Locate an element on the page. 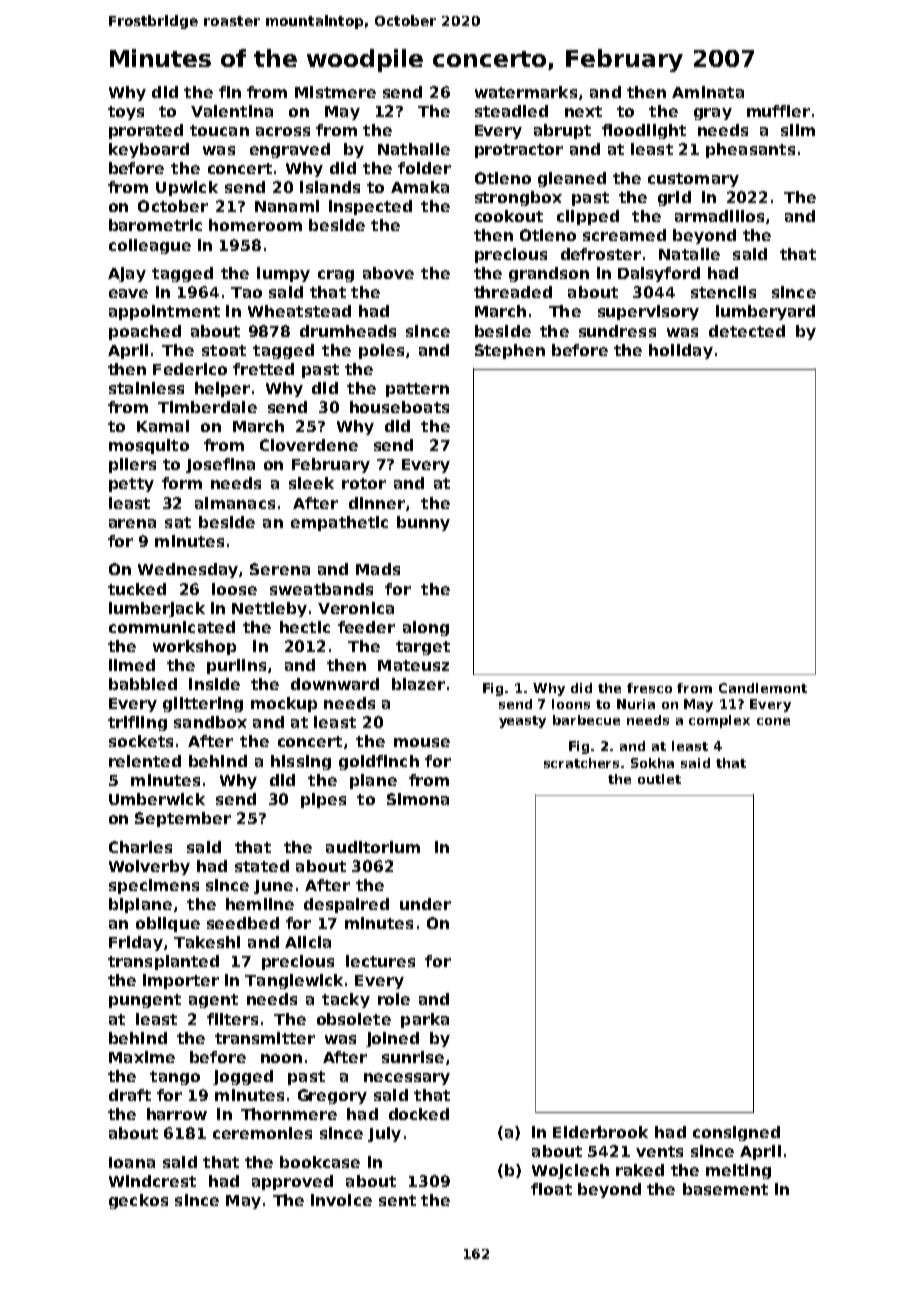  sundress is located at coordinates (617, 331).
